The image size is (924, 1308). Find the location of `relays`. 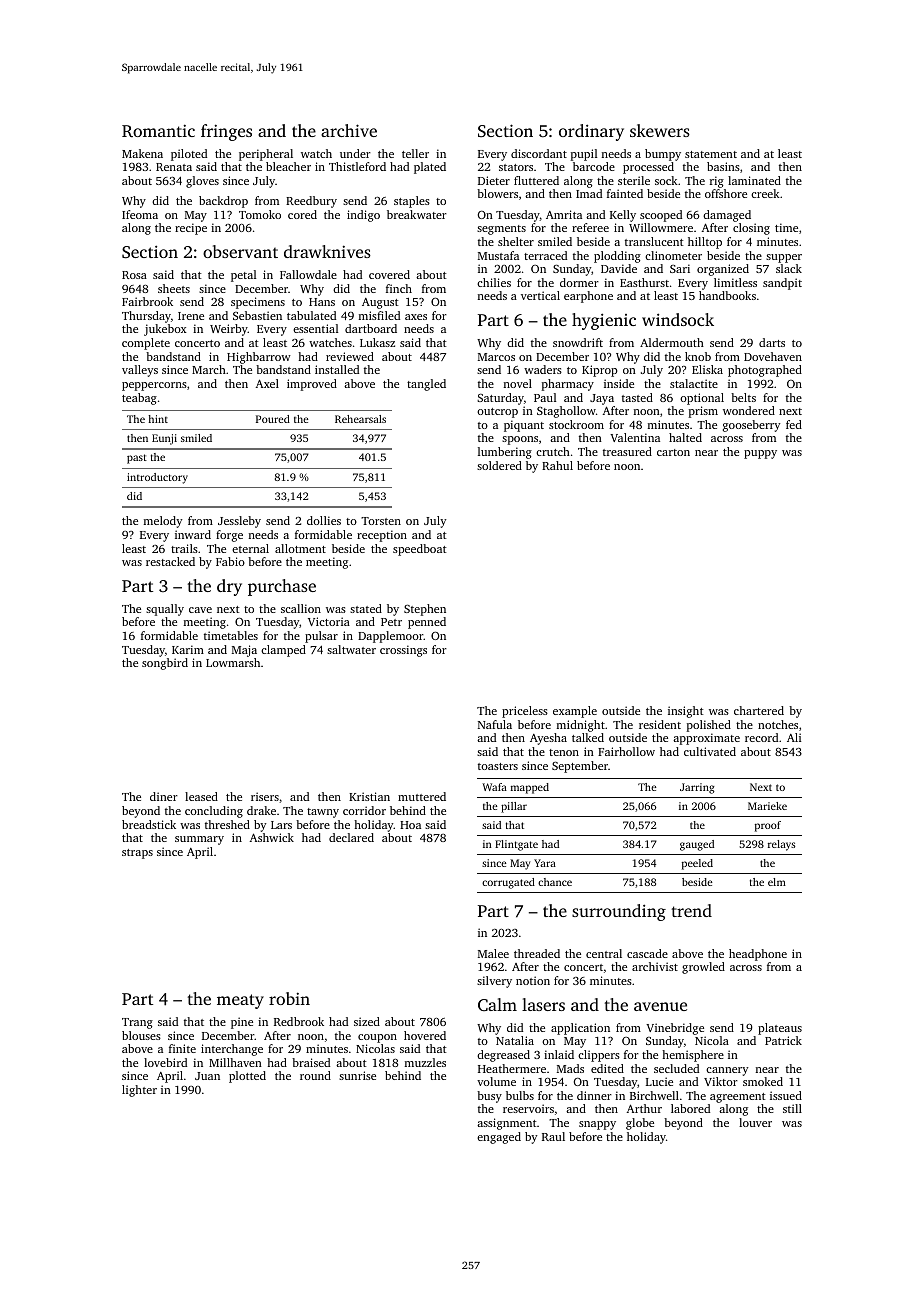

relays is located at coordinates (781, 845).
